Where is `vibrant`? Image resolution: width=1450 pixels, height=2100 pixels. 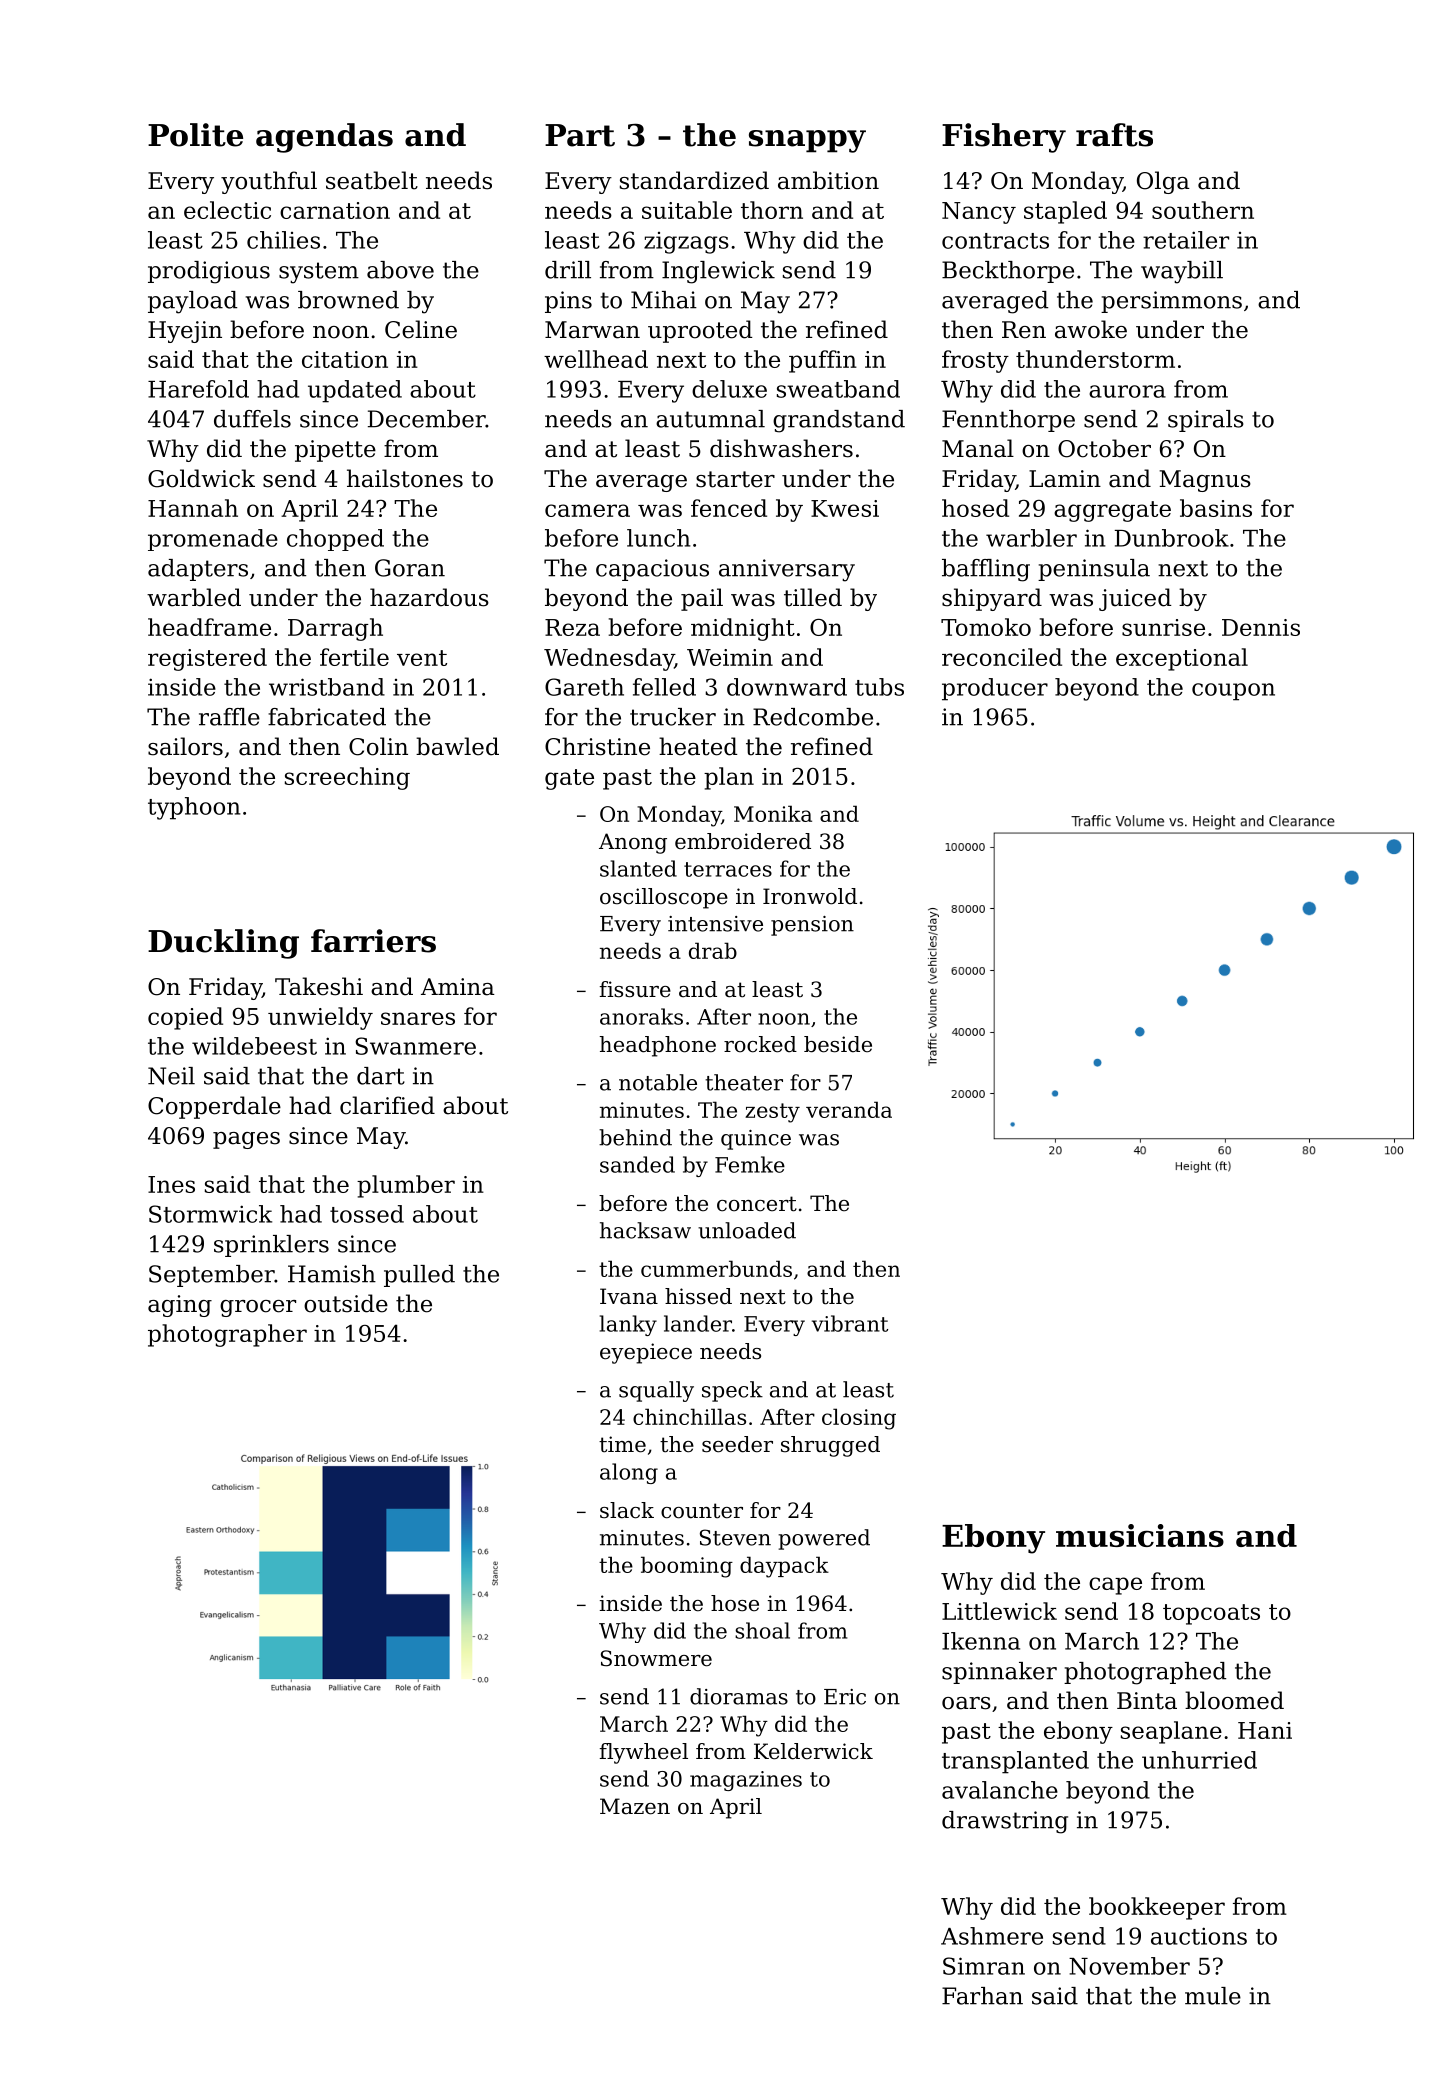 vibrant is located at coordinates (850, 1323).
